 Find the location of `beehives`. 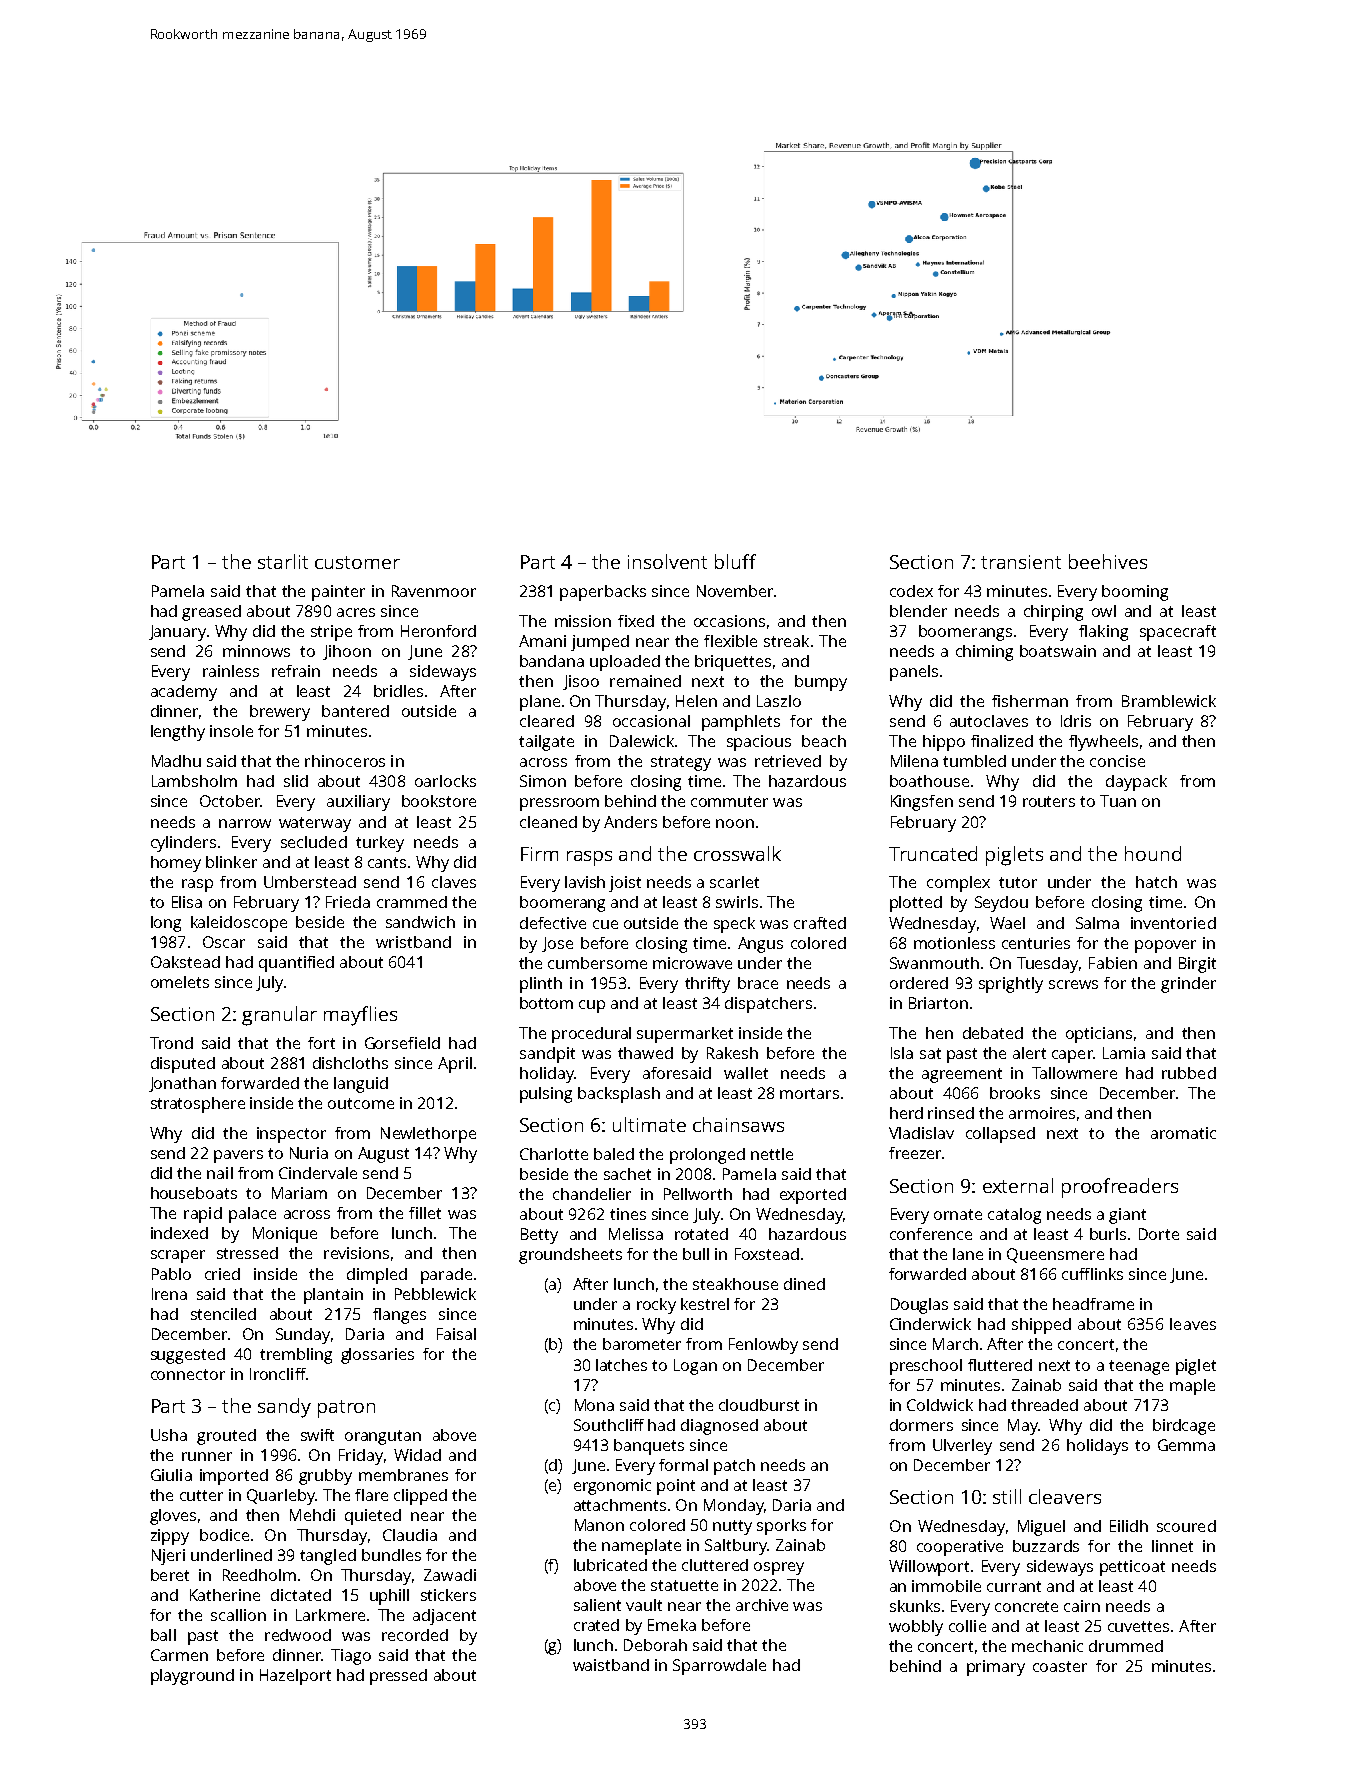

beehives is located at coordinates (1108, 561).
